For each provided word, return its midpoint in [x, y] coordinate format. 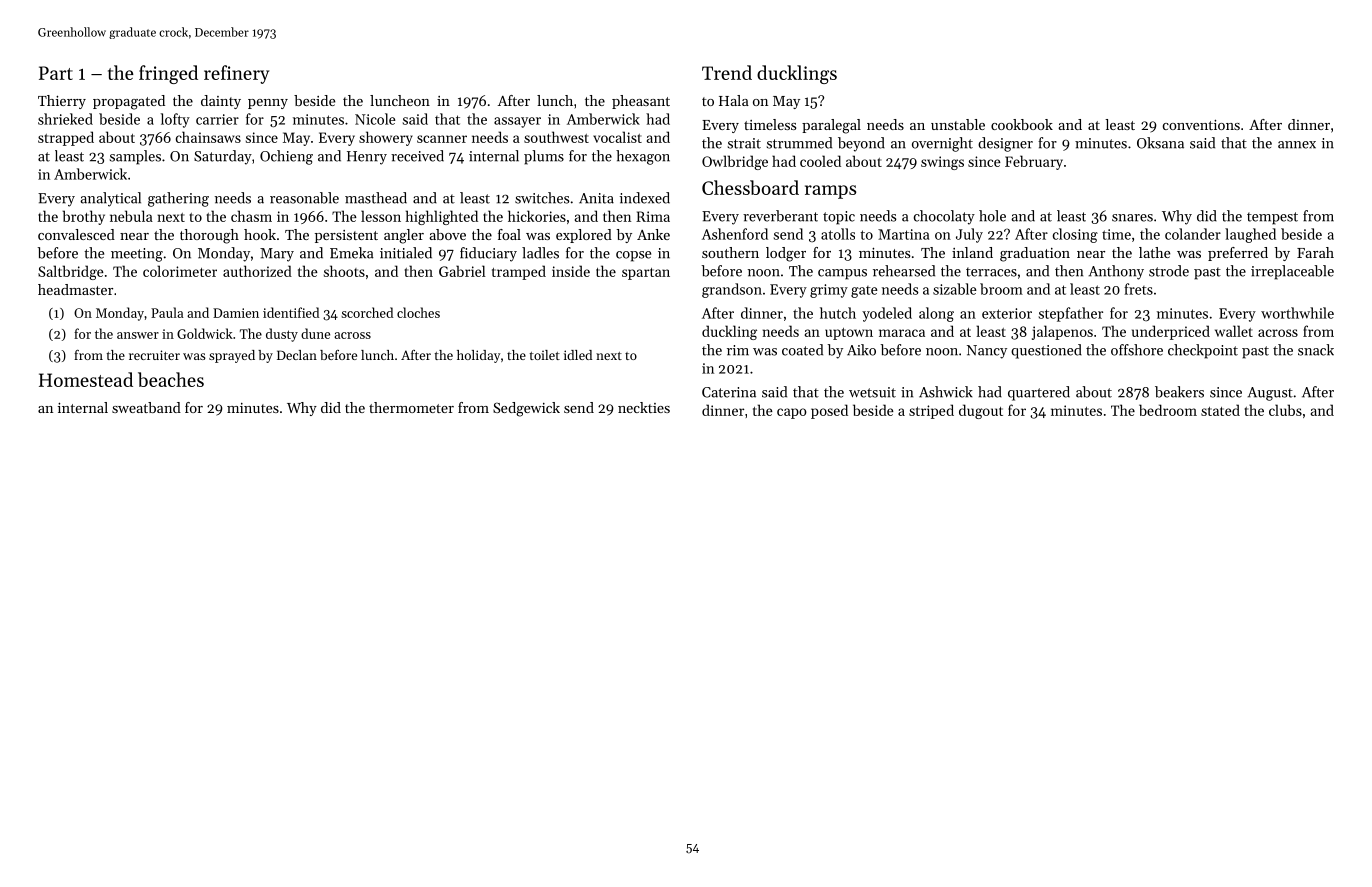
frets [1138, 289]
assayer [517, 122]
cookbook [1022, 124]
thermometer [411, 407]
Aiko [861, 350]
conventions [1201, 125]
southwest [556, 137]
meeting [137, 255]
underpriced [1171, 332]
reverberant [780, 216]
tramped [519, 272]
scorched [367, 312]
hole [992, 216]
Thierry [62, 102]
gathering [178, 199]
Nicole [375, 119]
